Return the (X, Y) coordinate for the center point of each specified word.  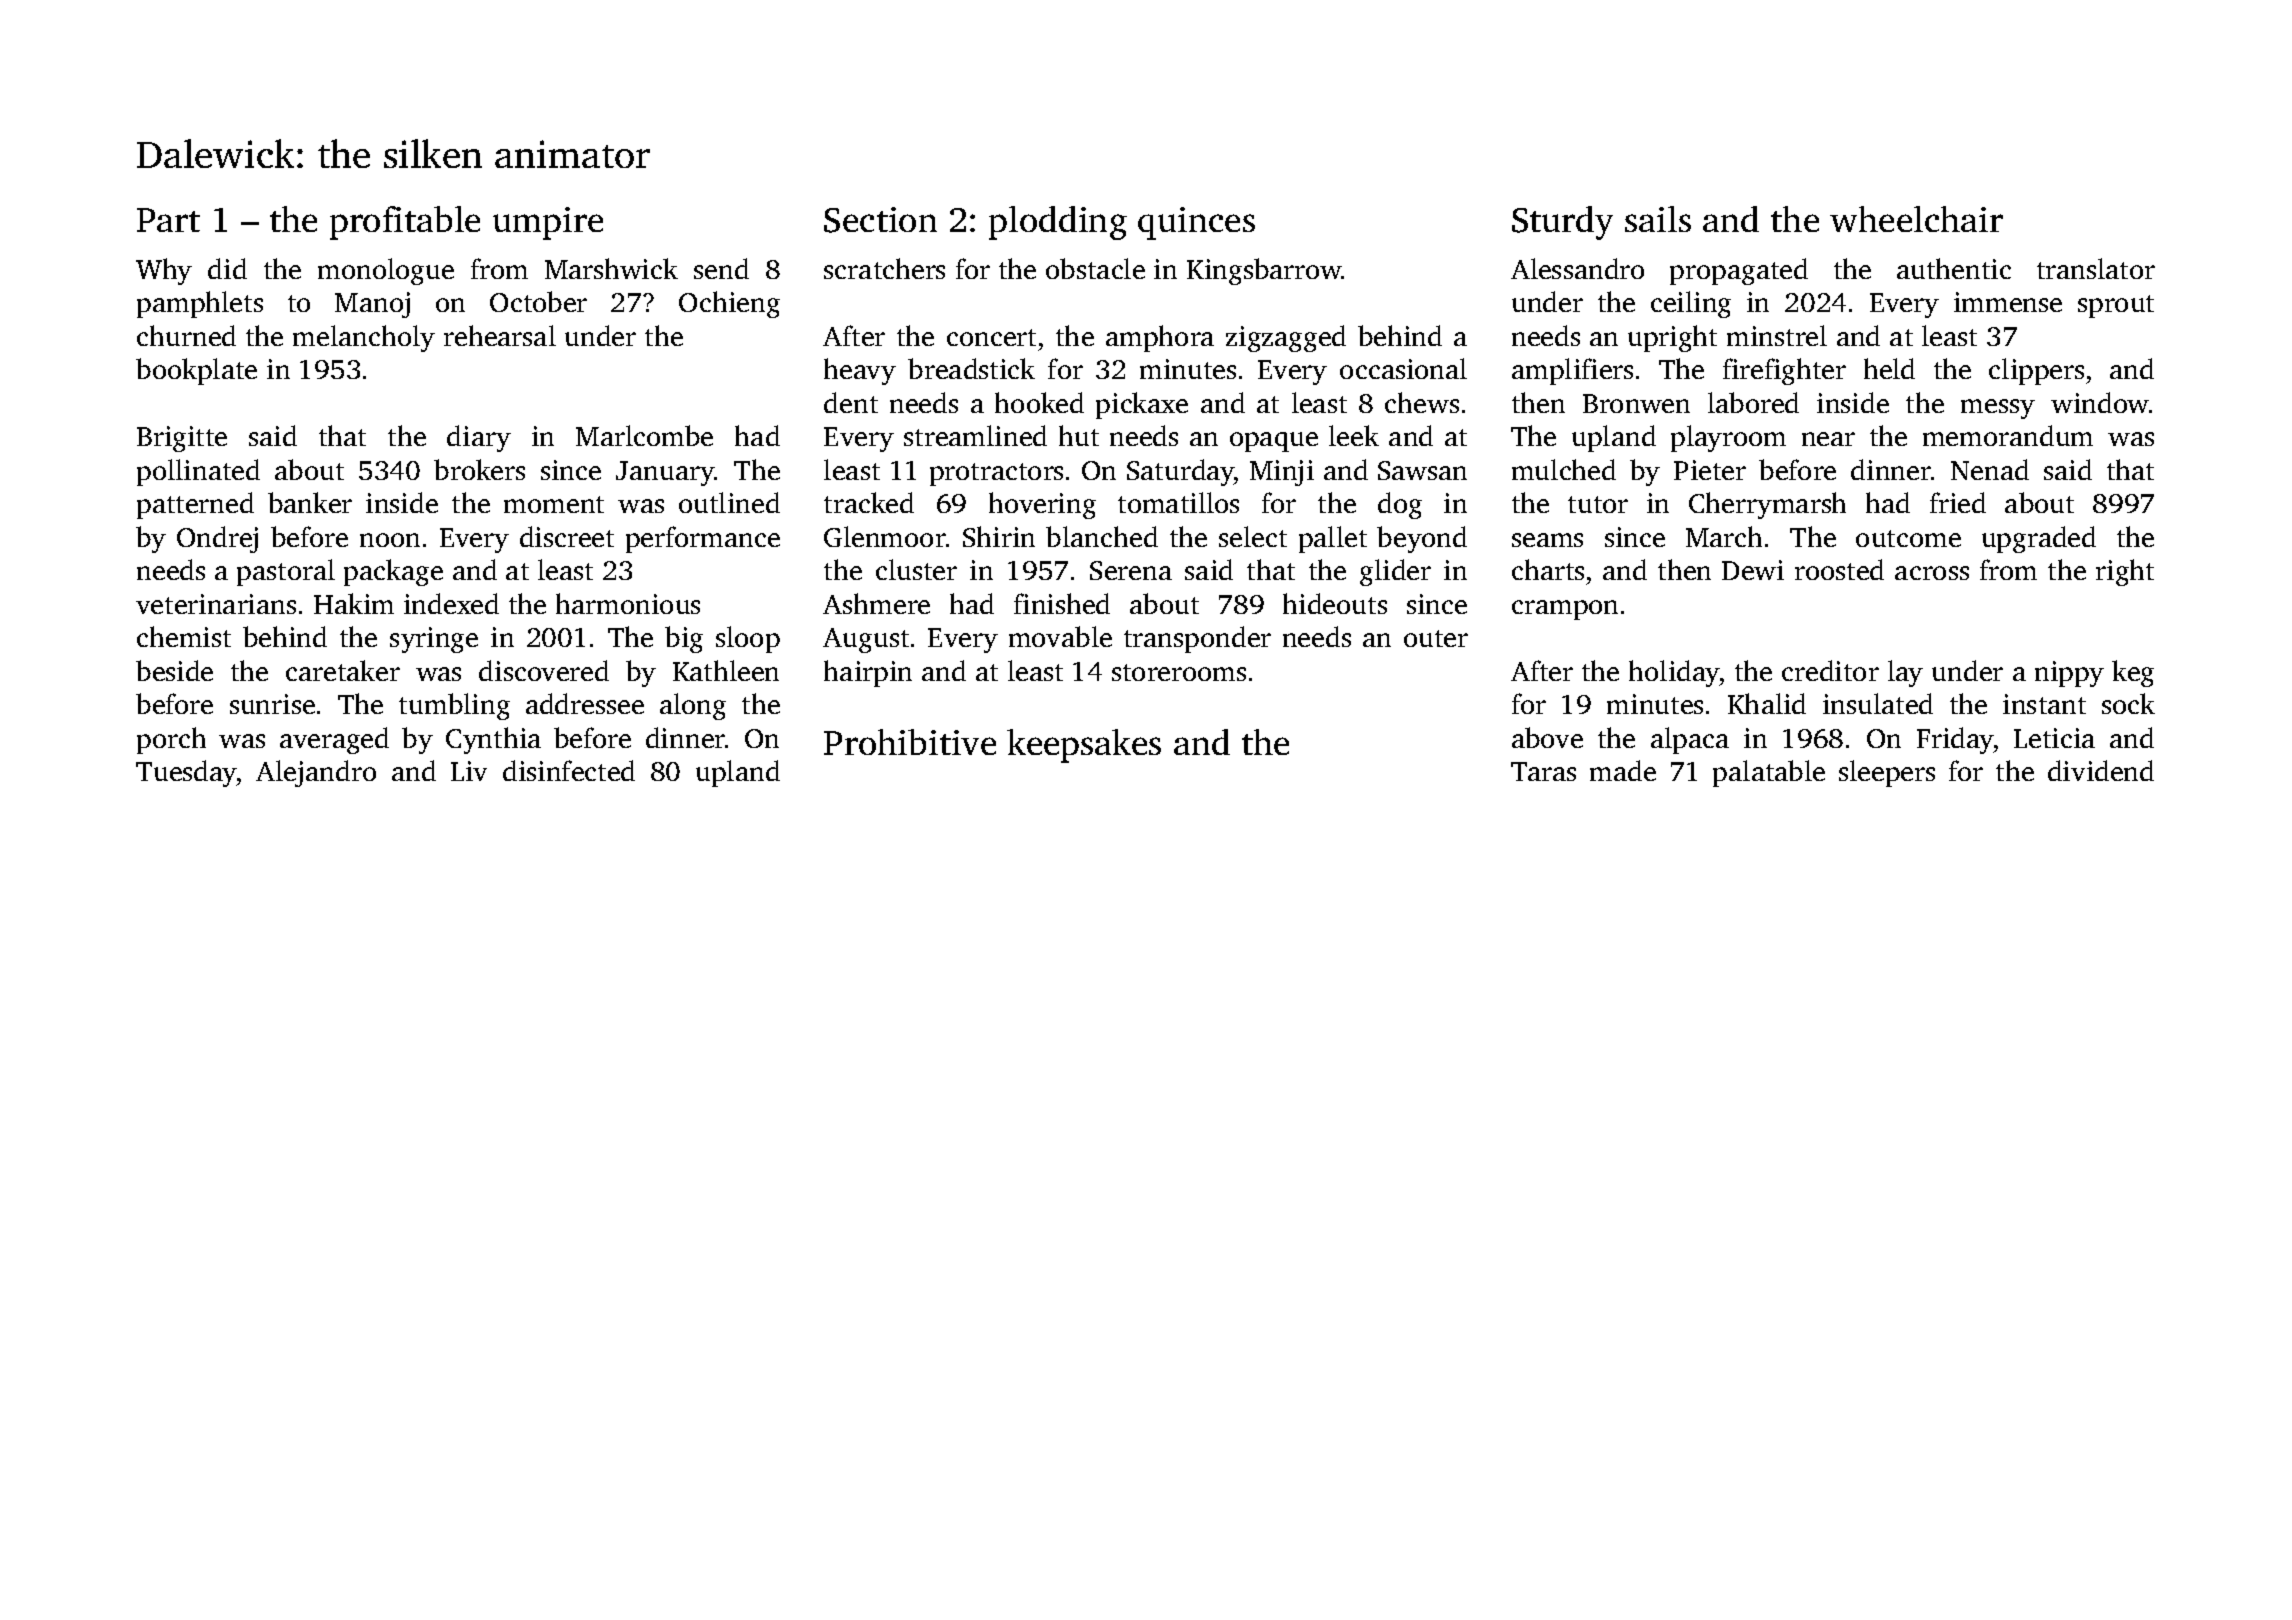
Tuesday (186, 773)
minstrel (1777, 335)
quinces (1196, 223)
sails (1658, 219)
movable (1060, 636)
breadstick (971, 368)
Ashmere (876, 603)
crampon (1565, 610)
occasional (1403, 368)
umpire (548, 223)
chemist (184, 636)
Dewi (1753, 570)
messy (1998, 409)
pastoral (286, 572)
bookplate (196, 371)
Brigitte (182, 439)
